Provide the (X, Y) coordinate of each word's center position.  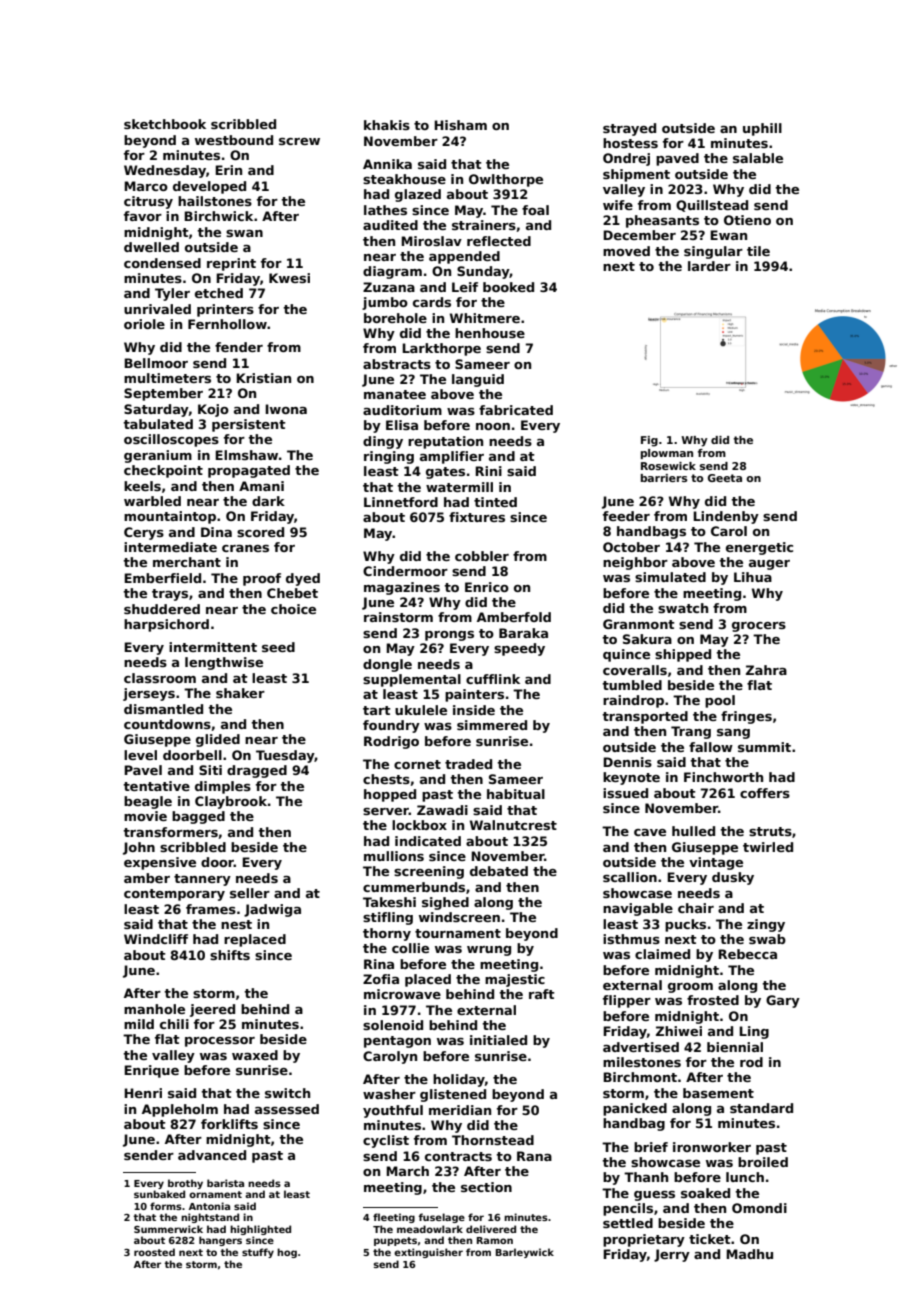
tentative (156, 786)
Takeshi (389, 902)
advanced (212, 1155)
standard (761, 1108)
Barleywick (525, 1253)
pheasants (662, 221)
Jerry (672, 1255)
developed (209, 187)
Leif (465, 287)
